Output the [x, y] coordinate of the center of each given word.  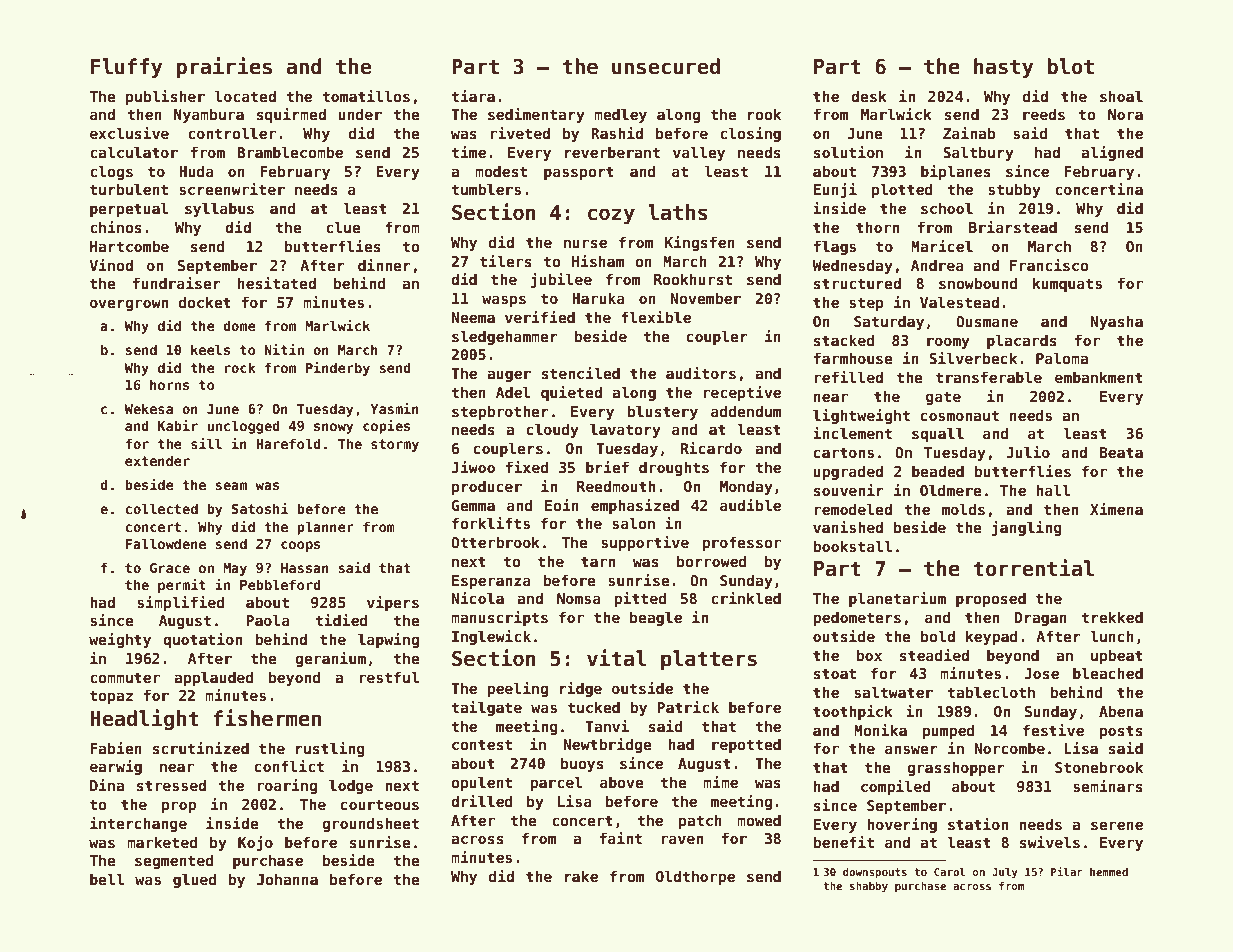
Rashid [617, 133]
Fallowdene [166, 543]
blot [1070, 66]
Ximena [1116, 509]
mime [720, 782]
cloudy [553, 430]
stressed [171, 785]
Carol [949, 871]
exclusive [129, 133]
